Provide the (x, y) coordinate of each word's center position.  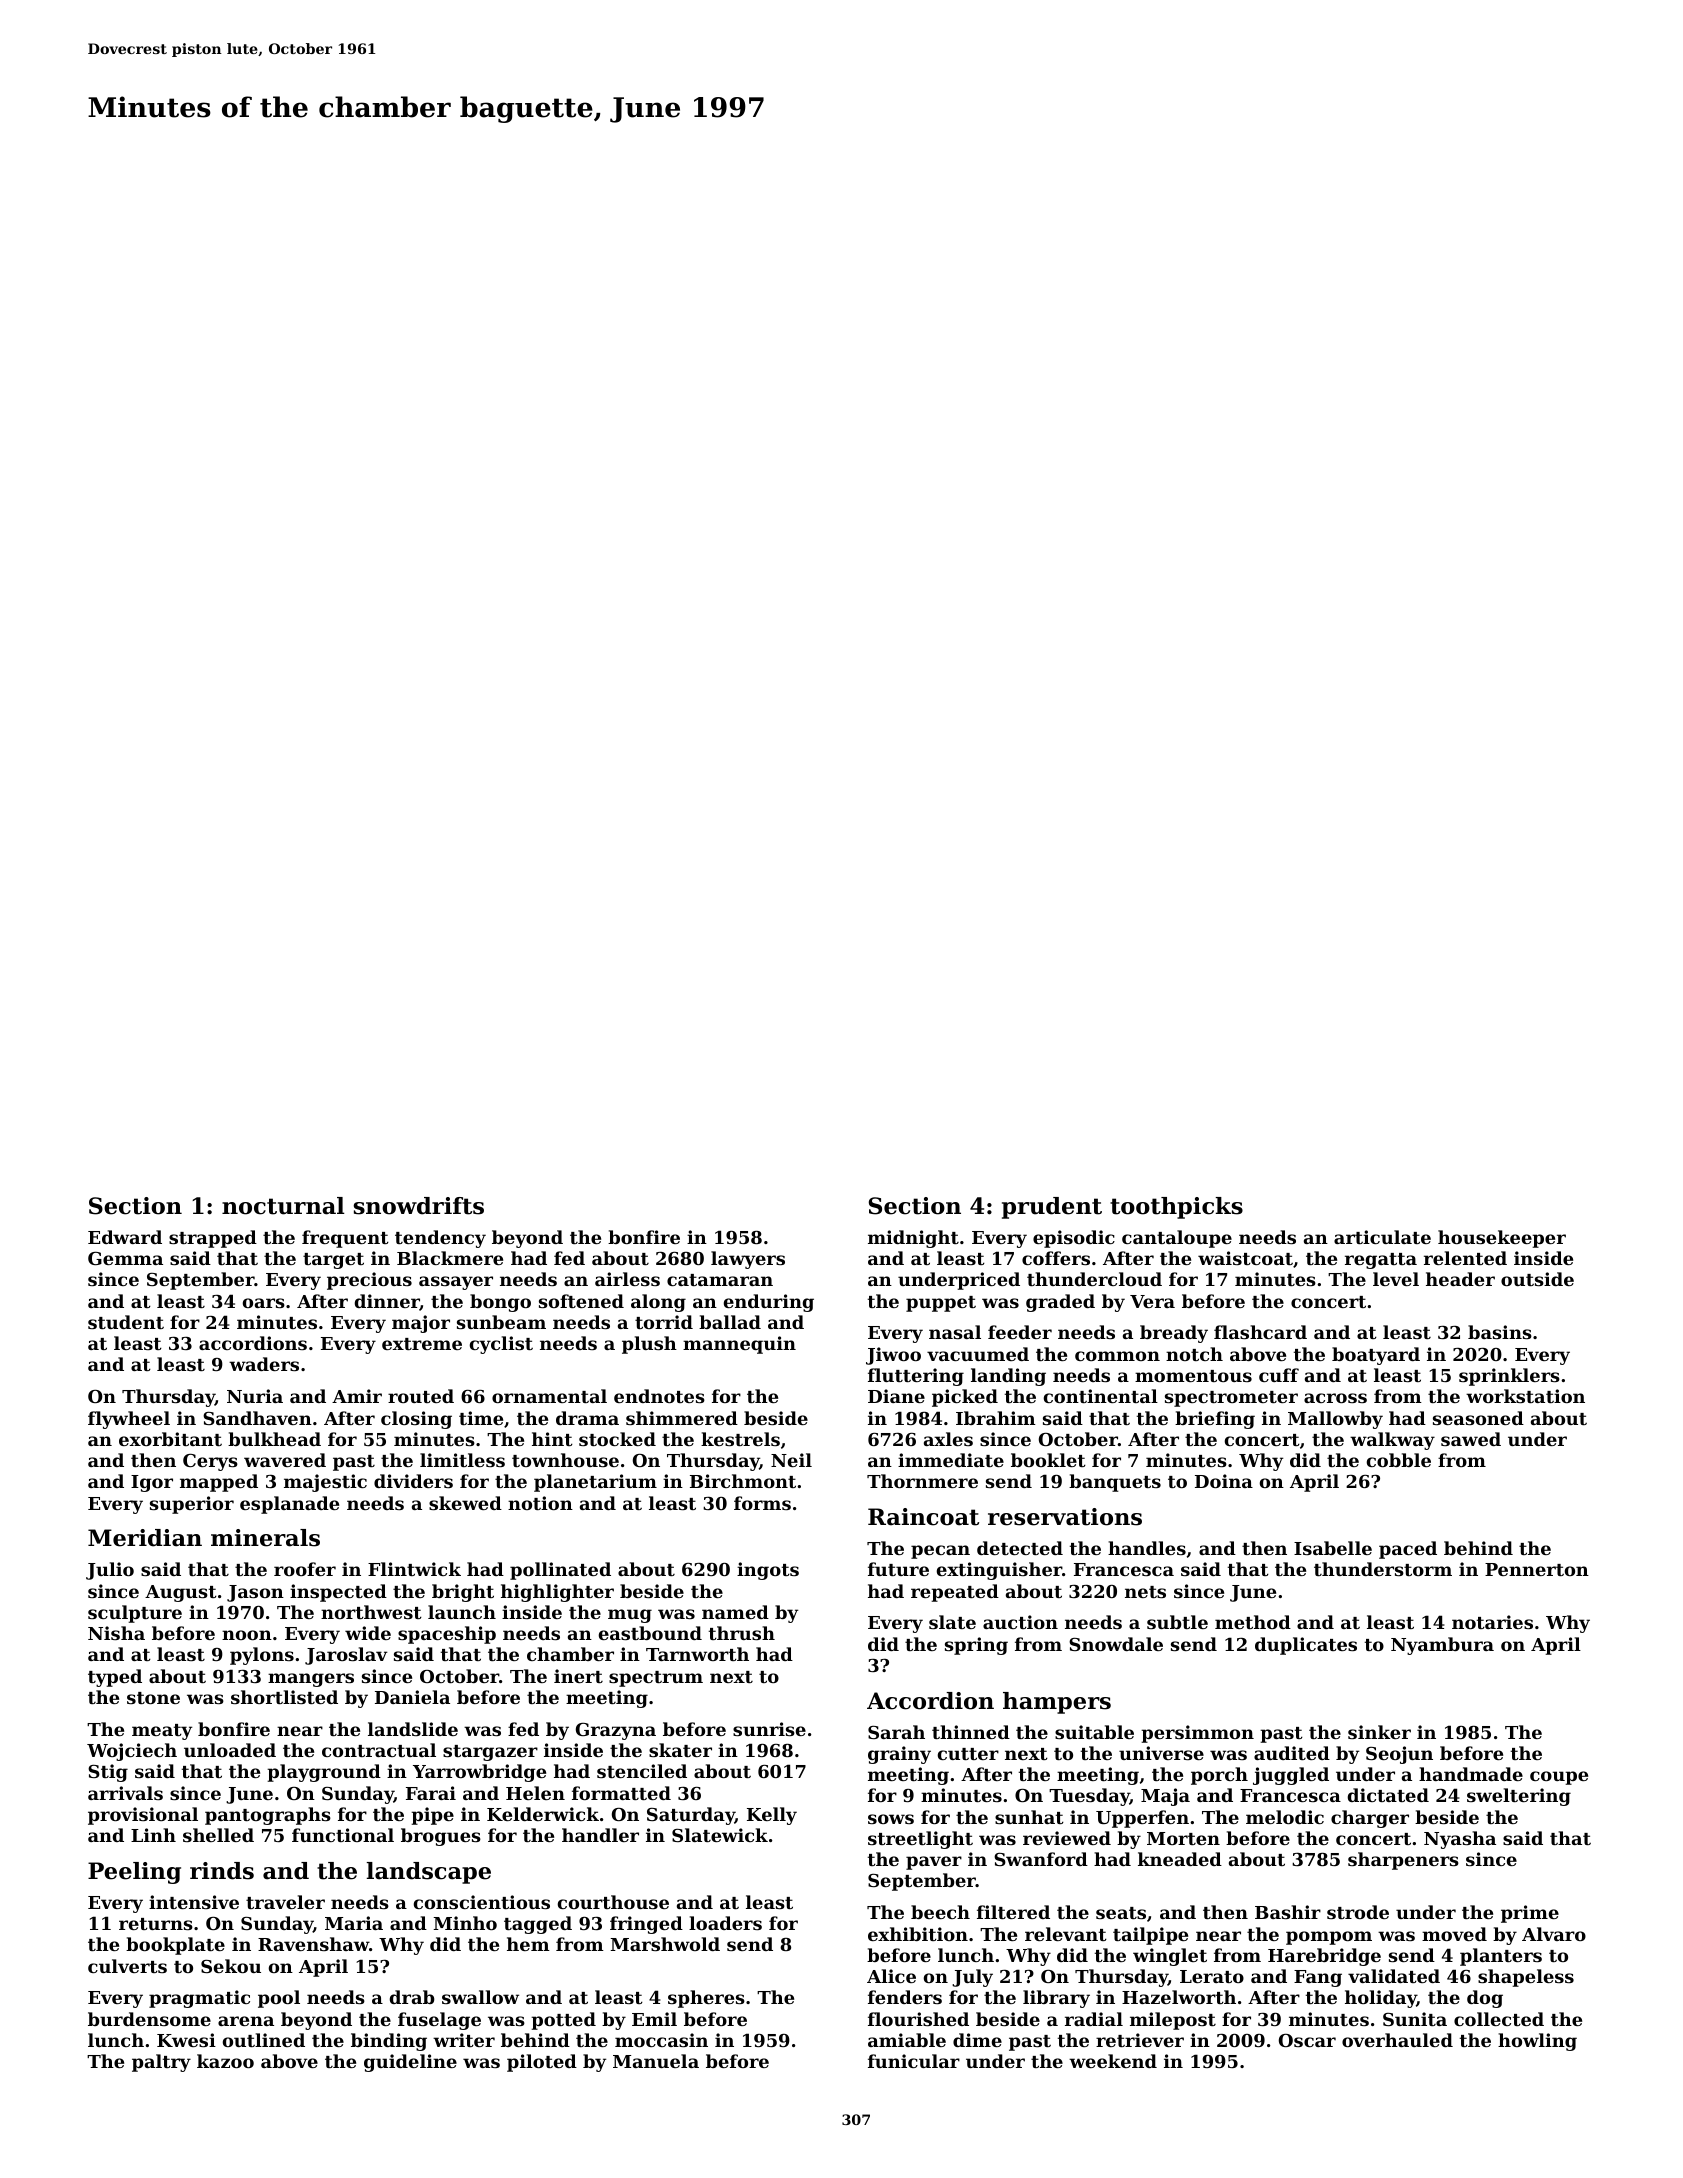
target (333, 1261)
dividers (413, 1481)
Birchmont (743, 1481)
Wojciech (132, 1752)
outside (1537, 1279)
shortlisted (284, 1697)
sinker (1379, 1732)
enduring (769, 1303)
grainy (899, 1755)
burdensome (149, 2019)
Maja (1165, 1797)
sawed (1471, 1439)
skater (680, 1750)
